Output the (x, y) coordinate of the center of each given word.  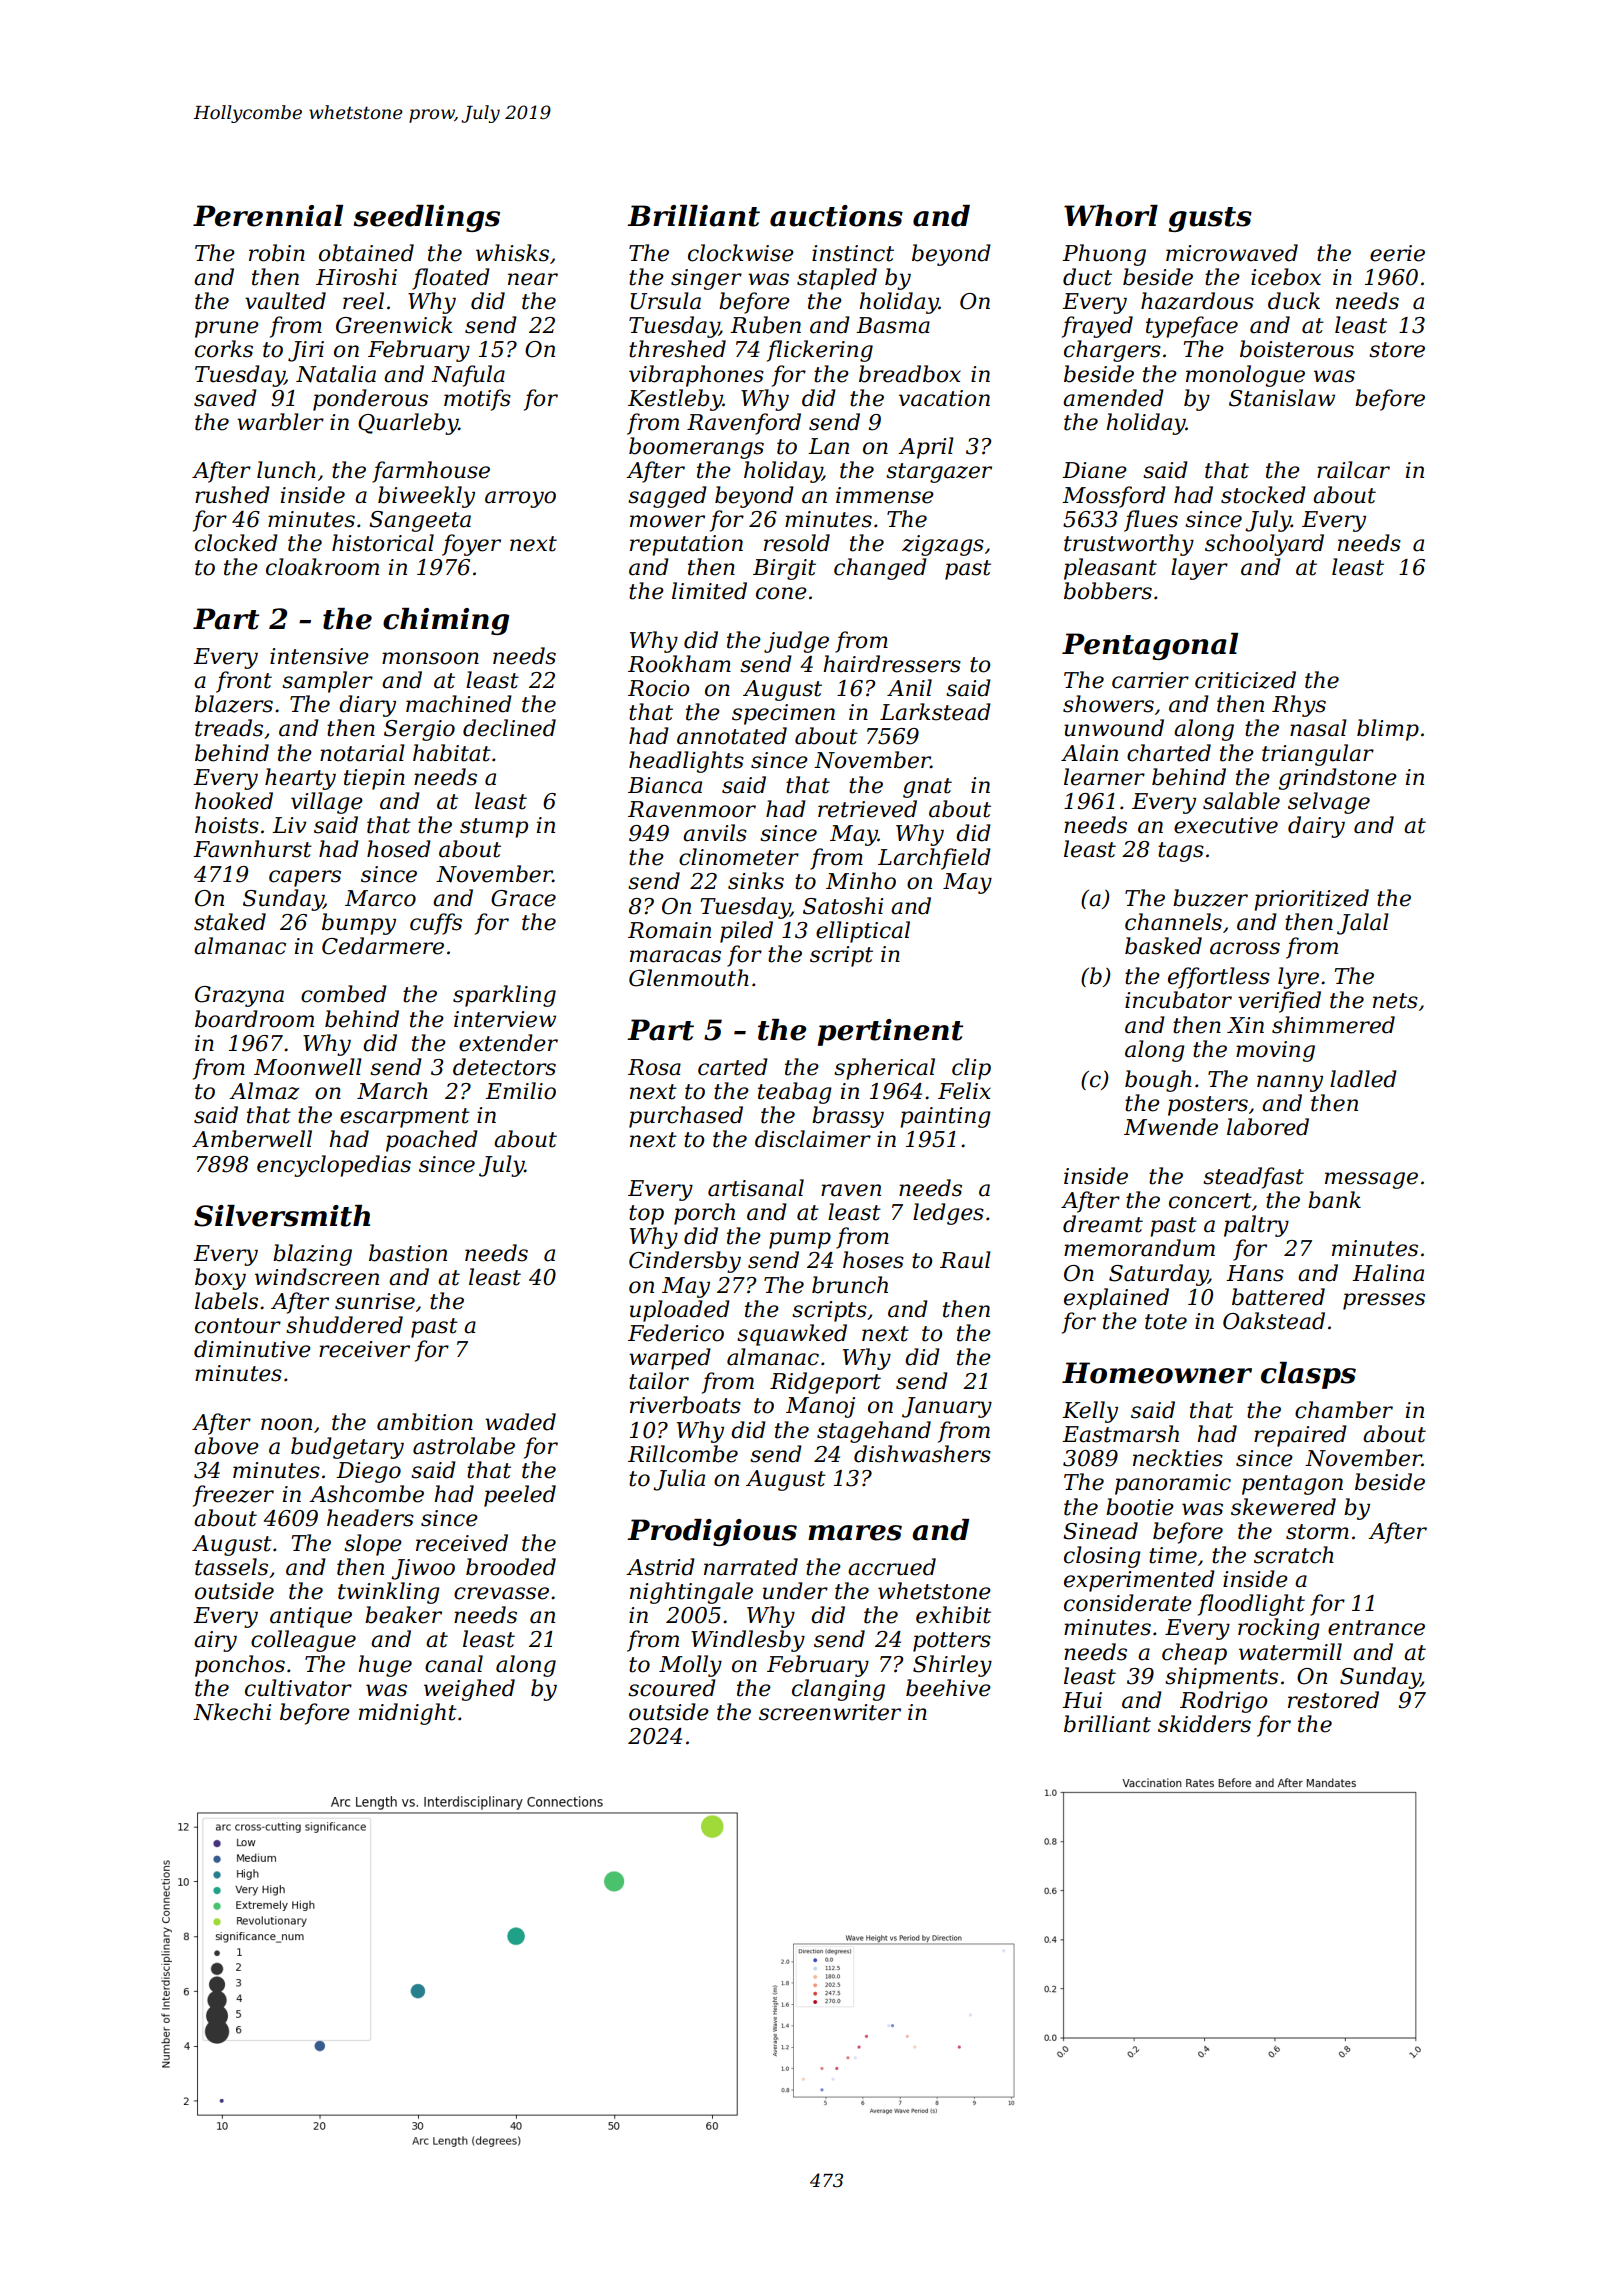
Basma (893, 325)
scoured (672, 1688)
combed (344, 994)
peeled (520, 1496)
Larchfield (934, 859)
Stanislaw (1282, 398)
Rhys (1299, 706)
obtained (366, 253)
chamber (1344, 1410)
